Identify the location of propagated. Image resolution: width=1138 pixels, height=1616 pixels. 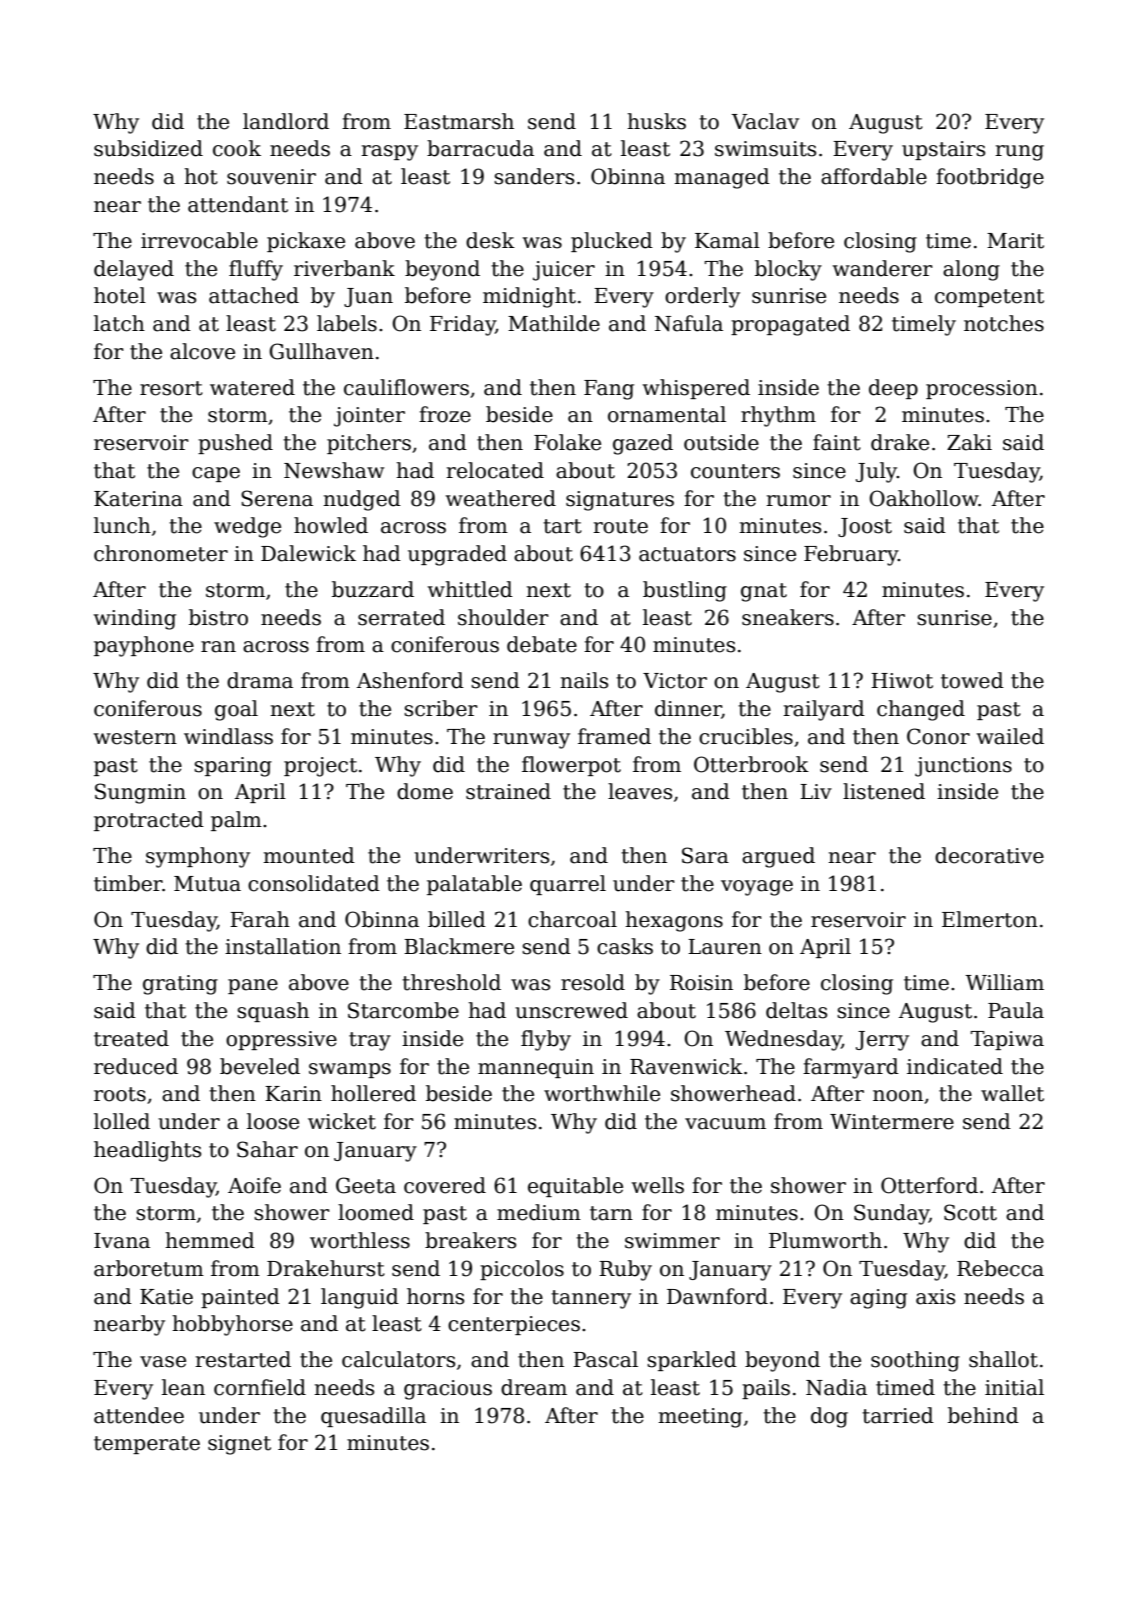
(790, 325).
